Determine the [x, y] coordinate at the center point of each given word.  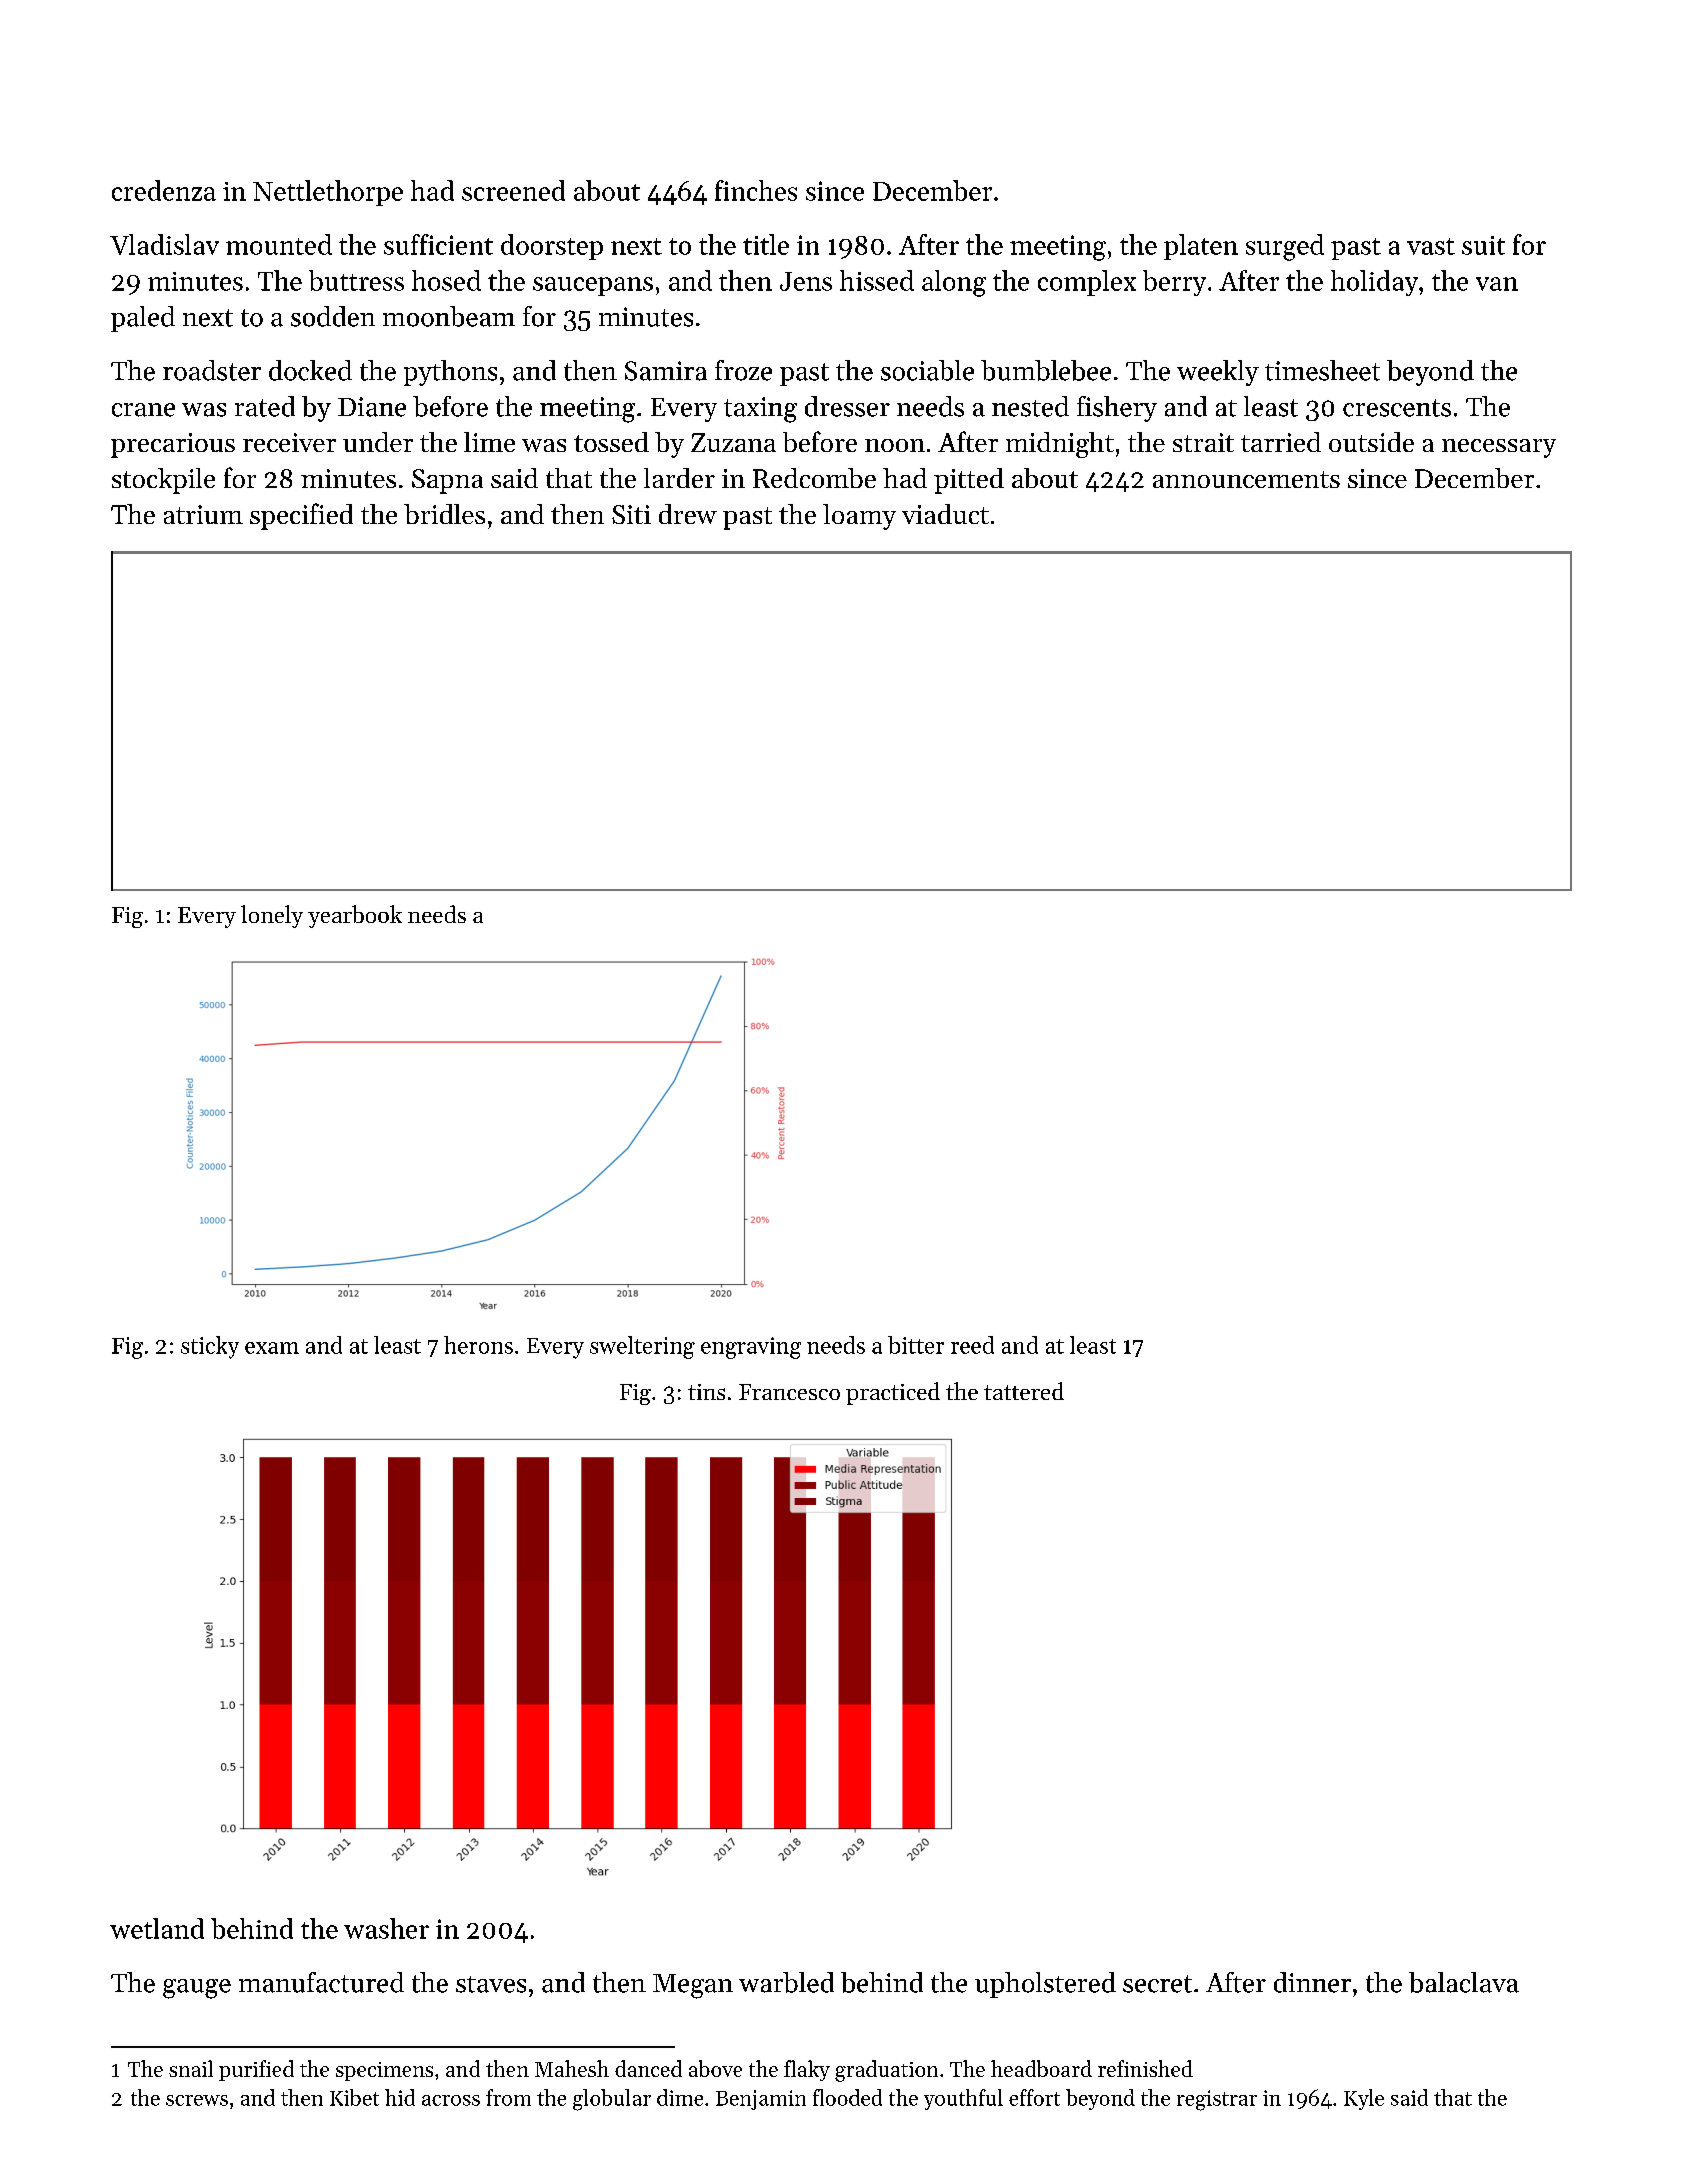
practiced [893, 1393]
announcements [1246, 479]
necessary [1499, 448]
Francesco [789, 1392]
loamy [859, 517]
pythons [450, 373]
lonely [272, 916]
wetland [157, 1928]
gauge [197, 1989]
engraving [751, 1348]
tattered [1024, 1391]
